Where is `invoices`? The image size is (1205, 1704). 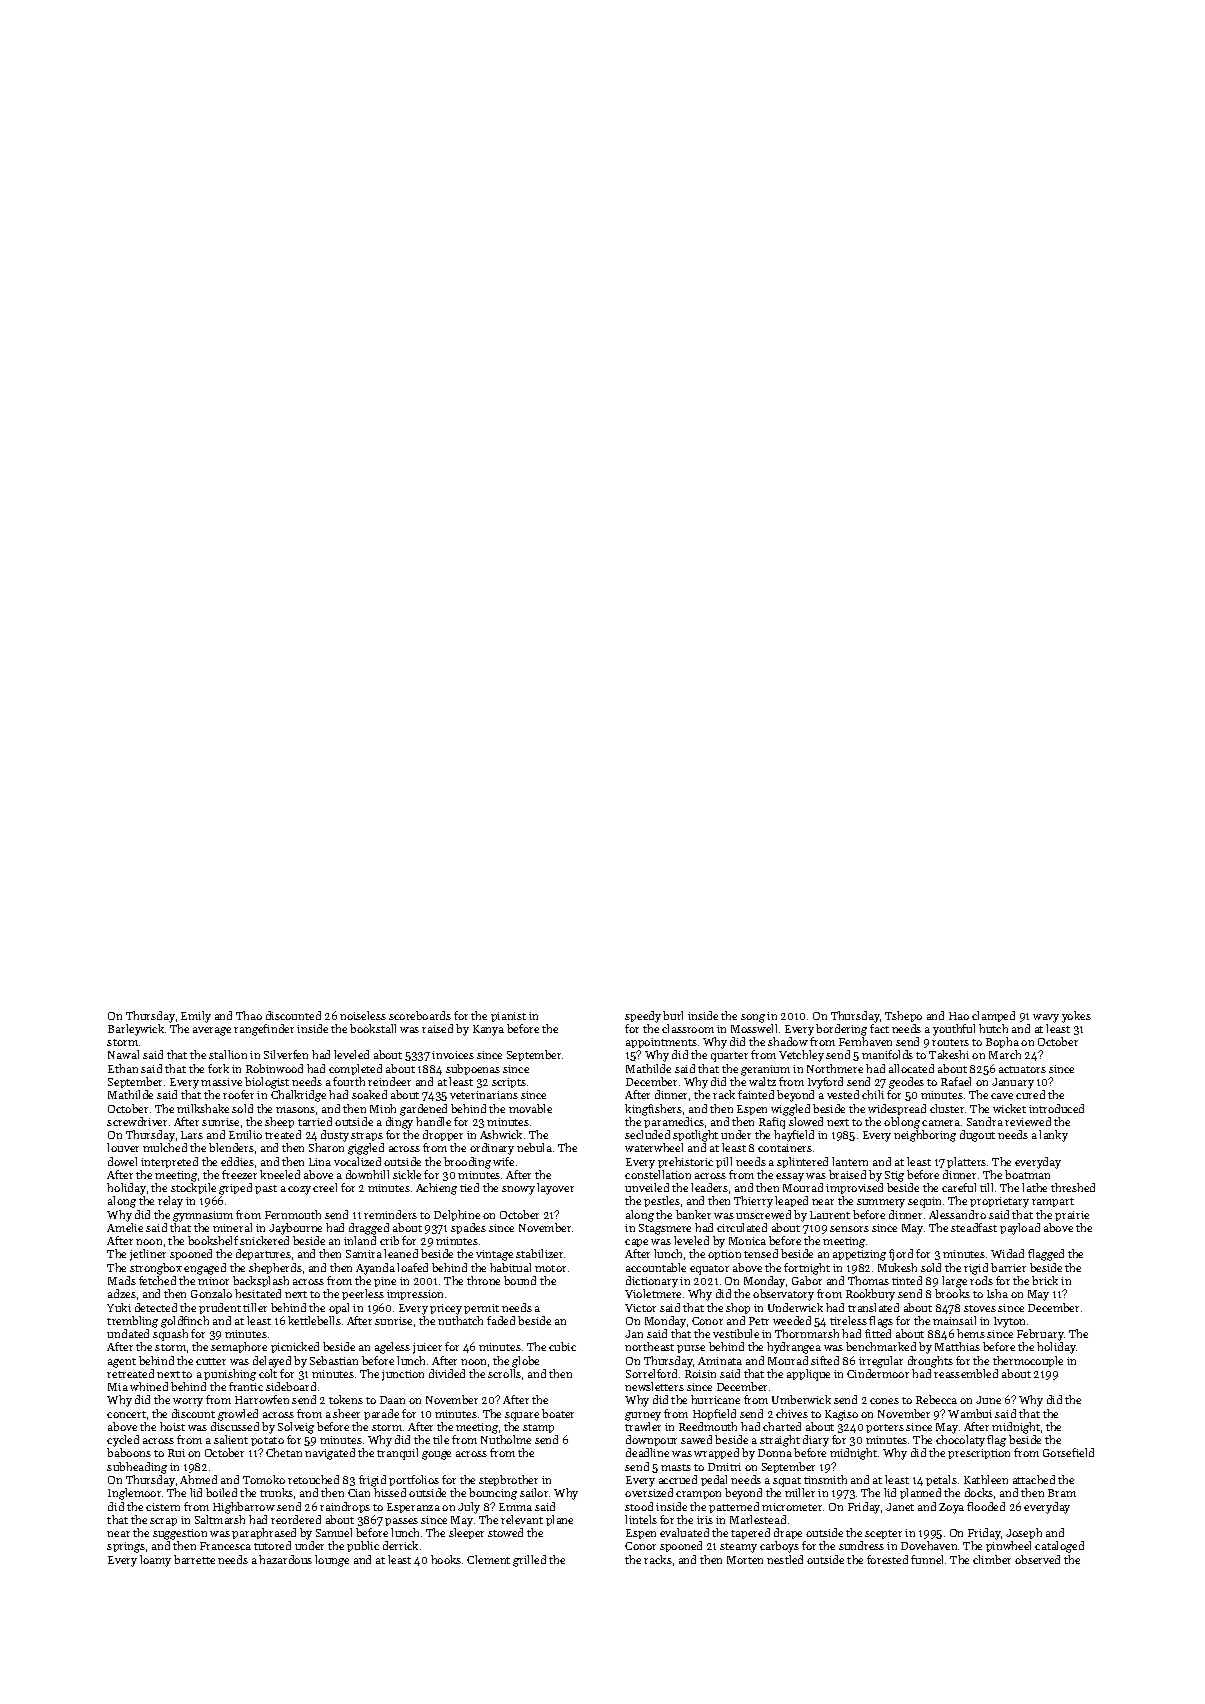 invoices is located at coordinates (453, 1055).
